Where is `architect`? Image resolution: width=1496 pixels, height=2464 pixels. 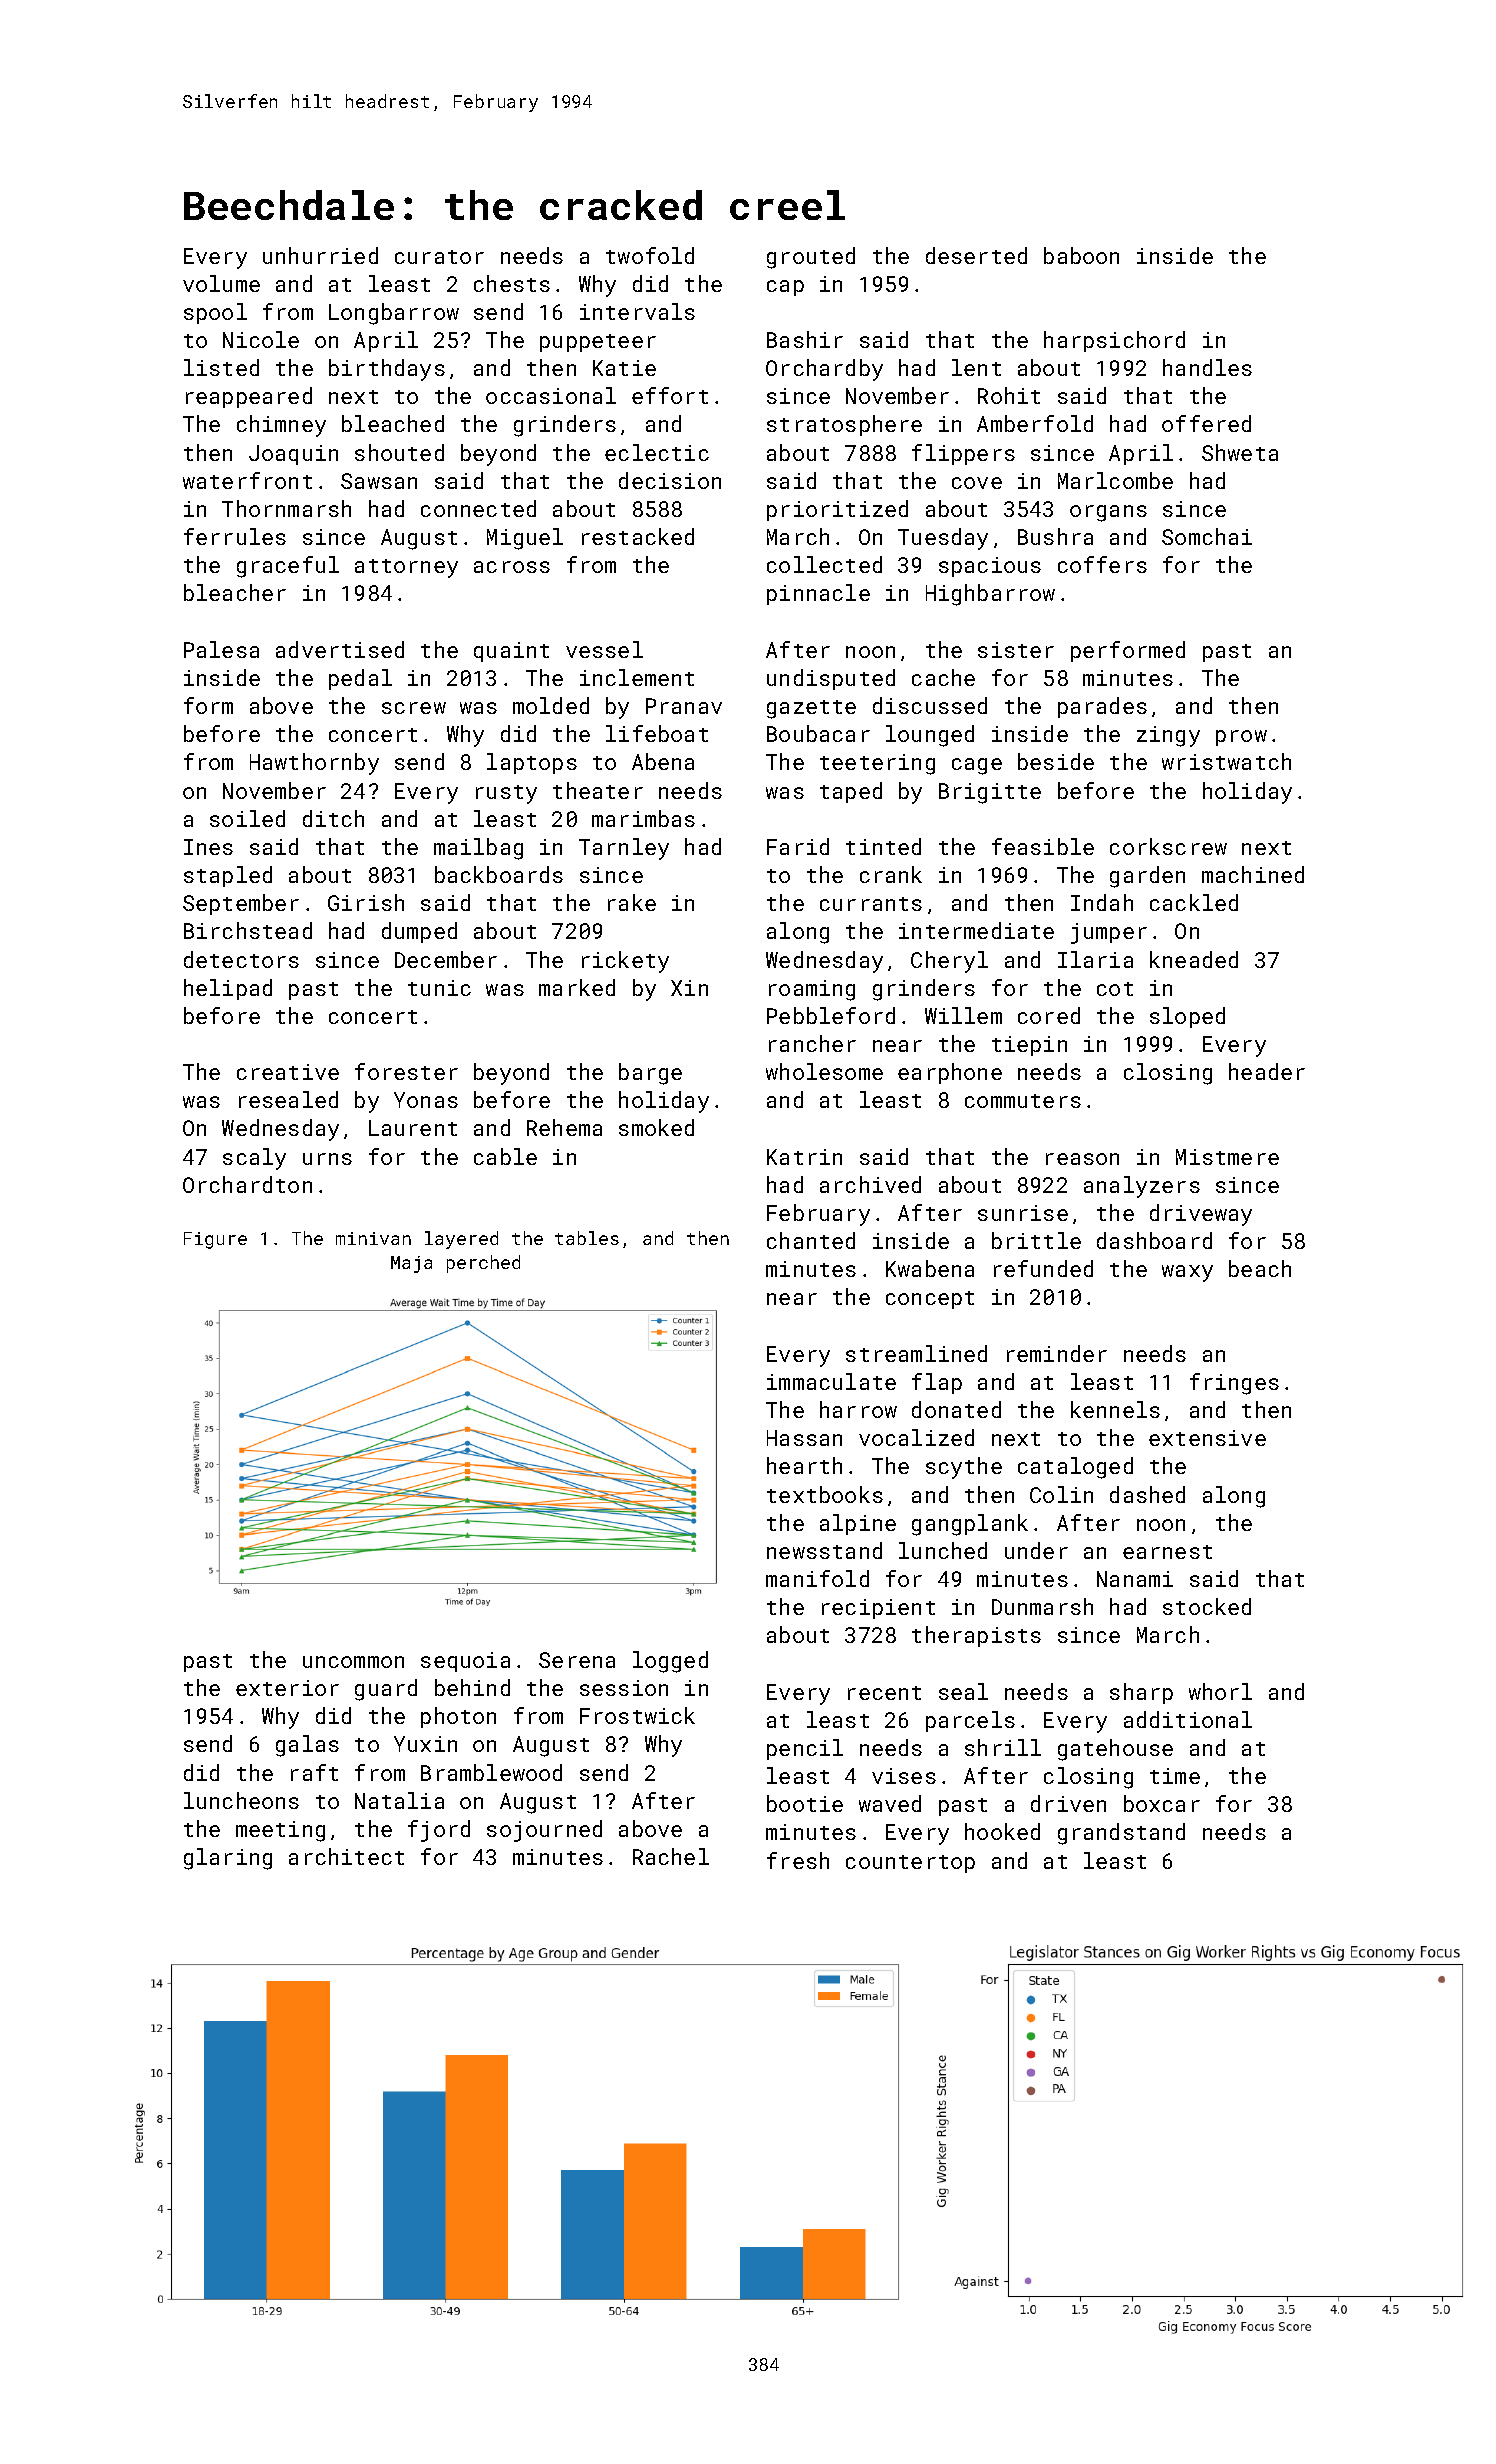 architect is located at coordinates (346, 1856).
